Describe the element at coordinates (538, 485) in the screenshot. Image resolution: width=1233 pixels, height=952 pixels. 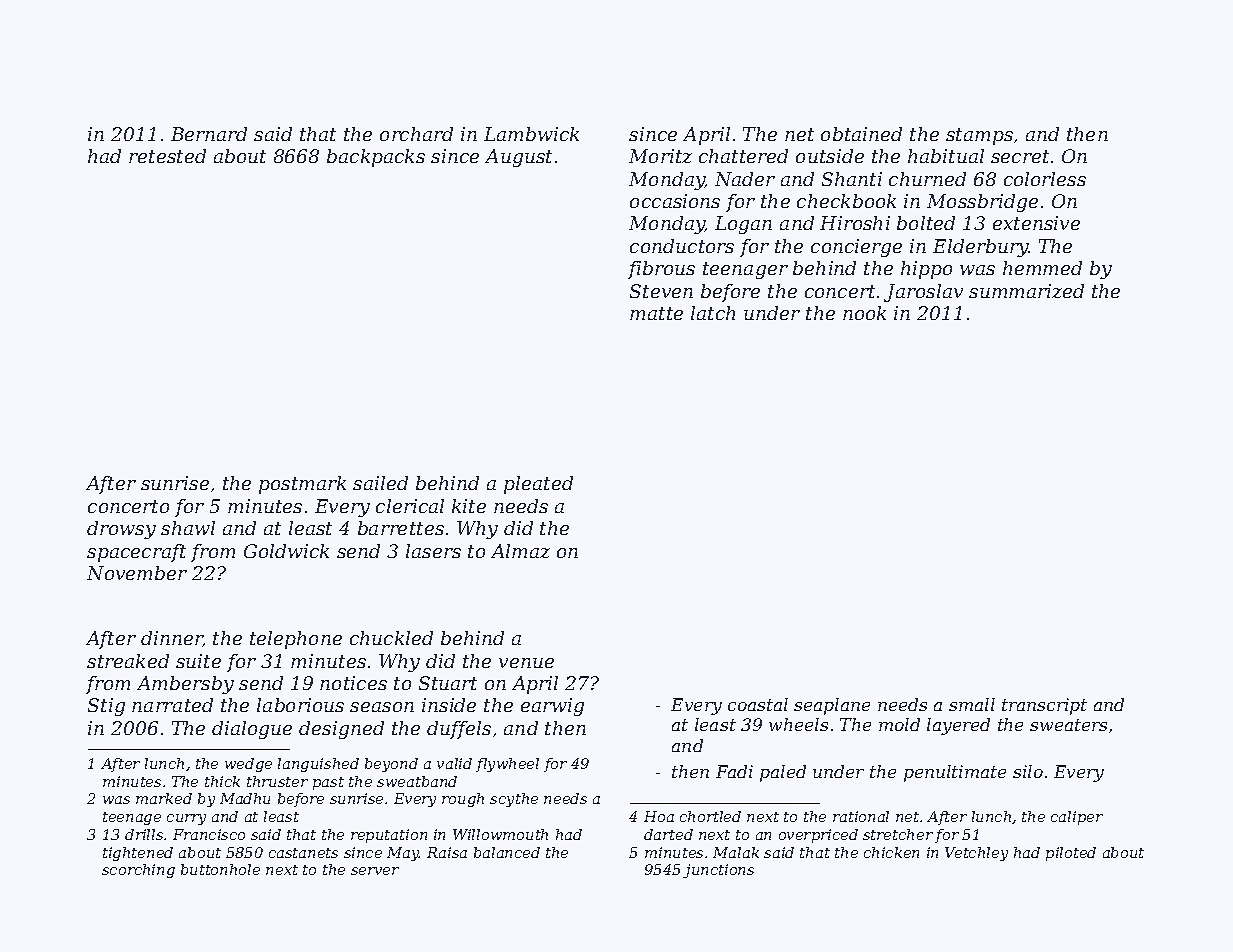
I see `pleated` at that location.
